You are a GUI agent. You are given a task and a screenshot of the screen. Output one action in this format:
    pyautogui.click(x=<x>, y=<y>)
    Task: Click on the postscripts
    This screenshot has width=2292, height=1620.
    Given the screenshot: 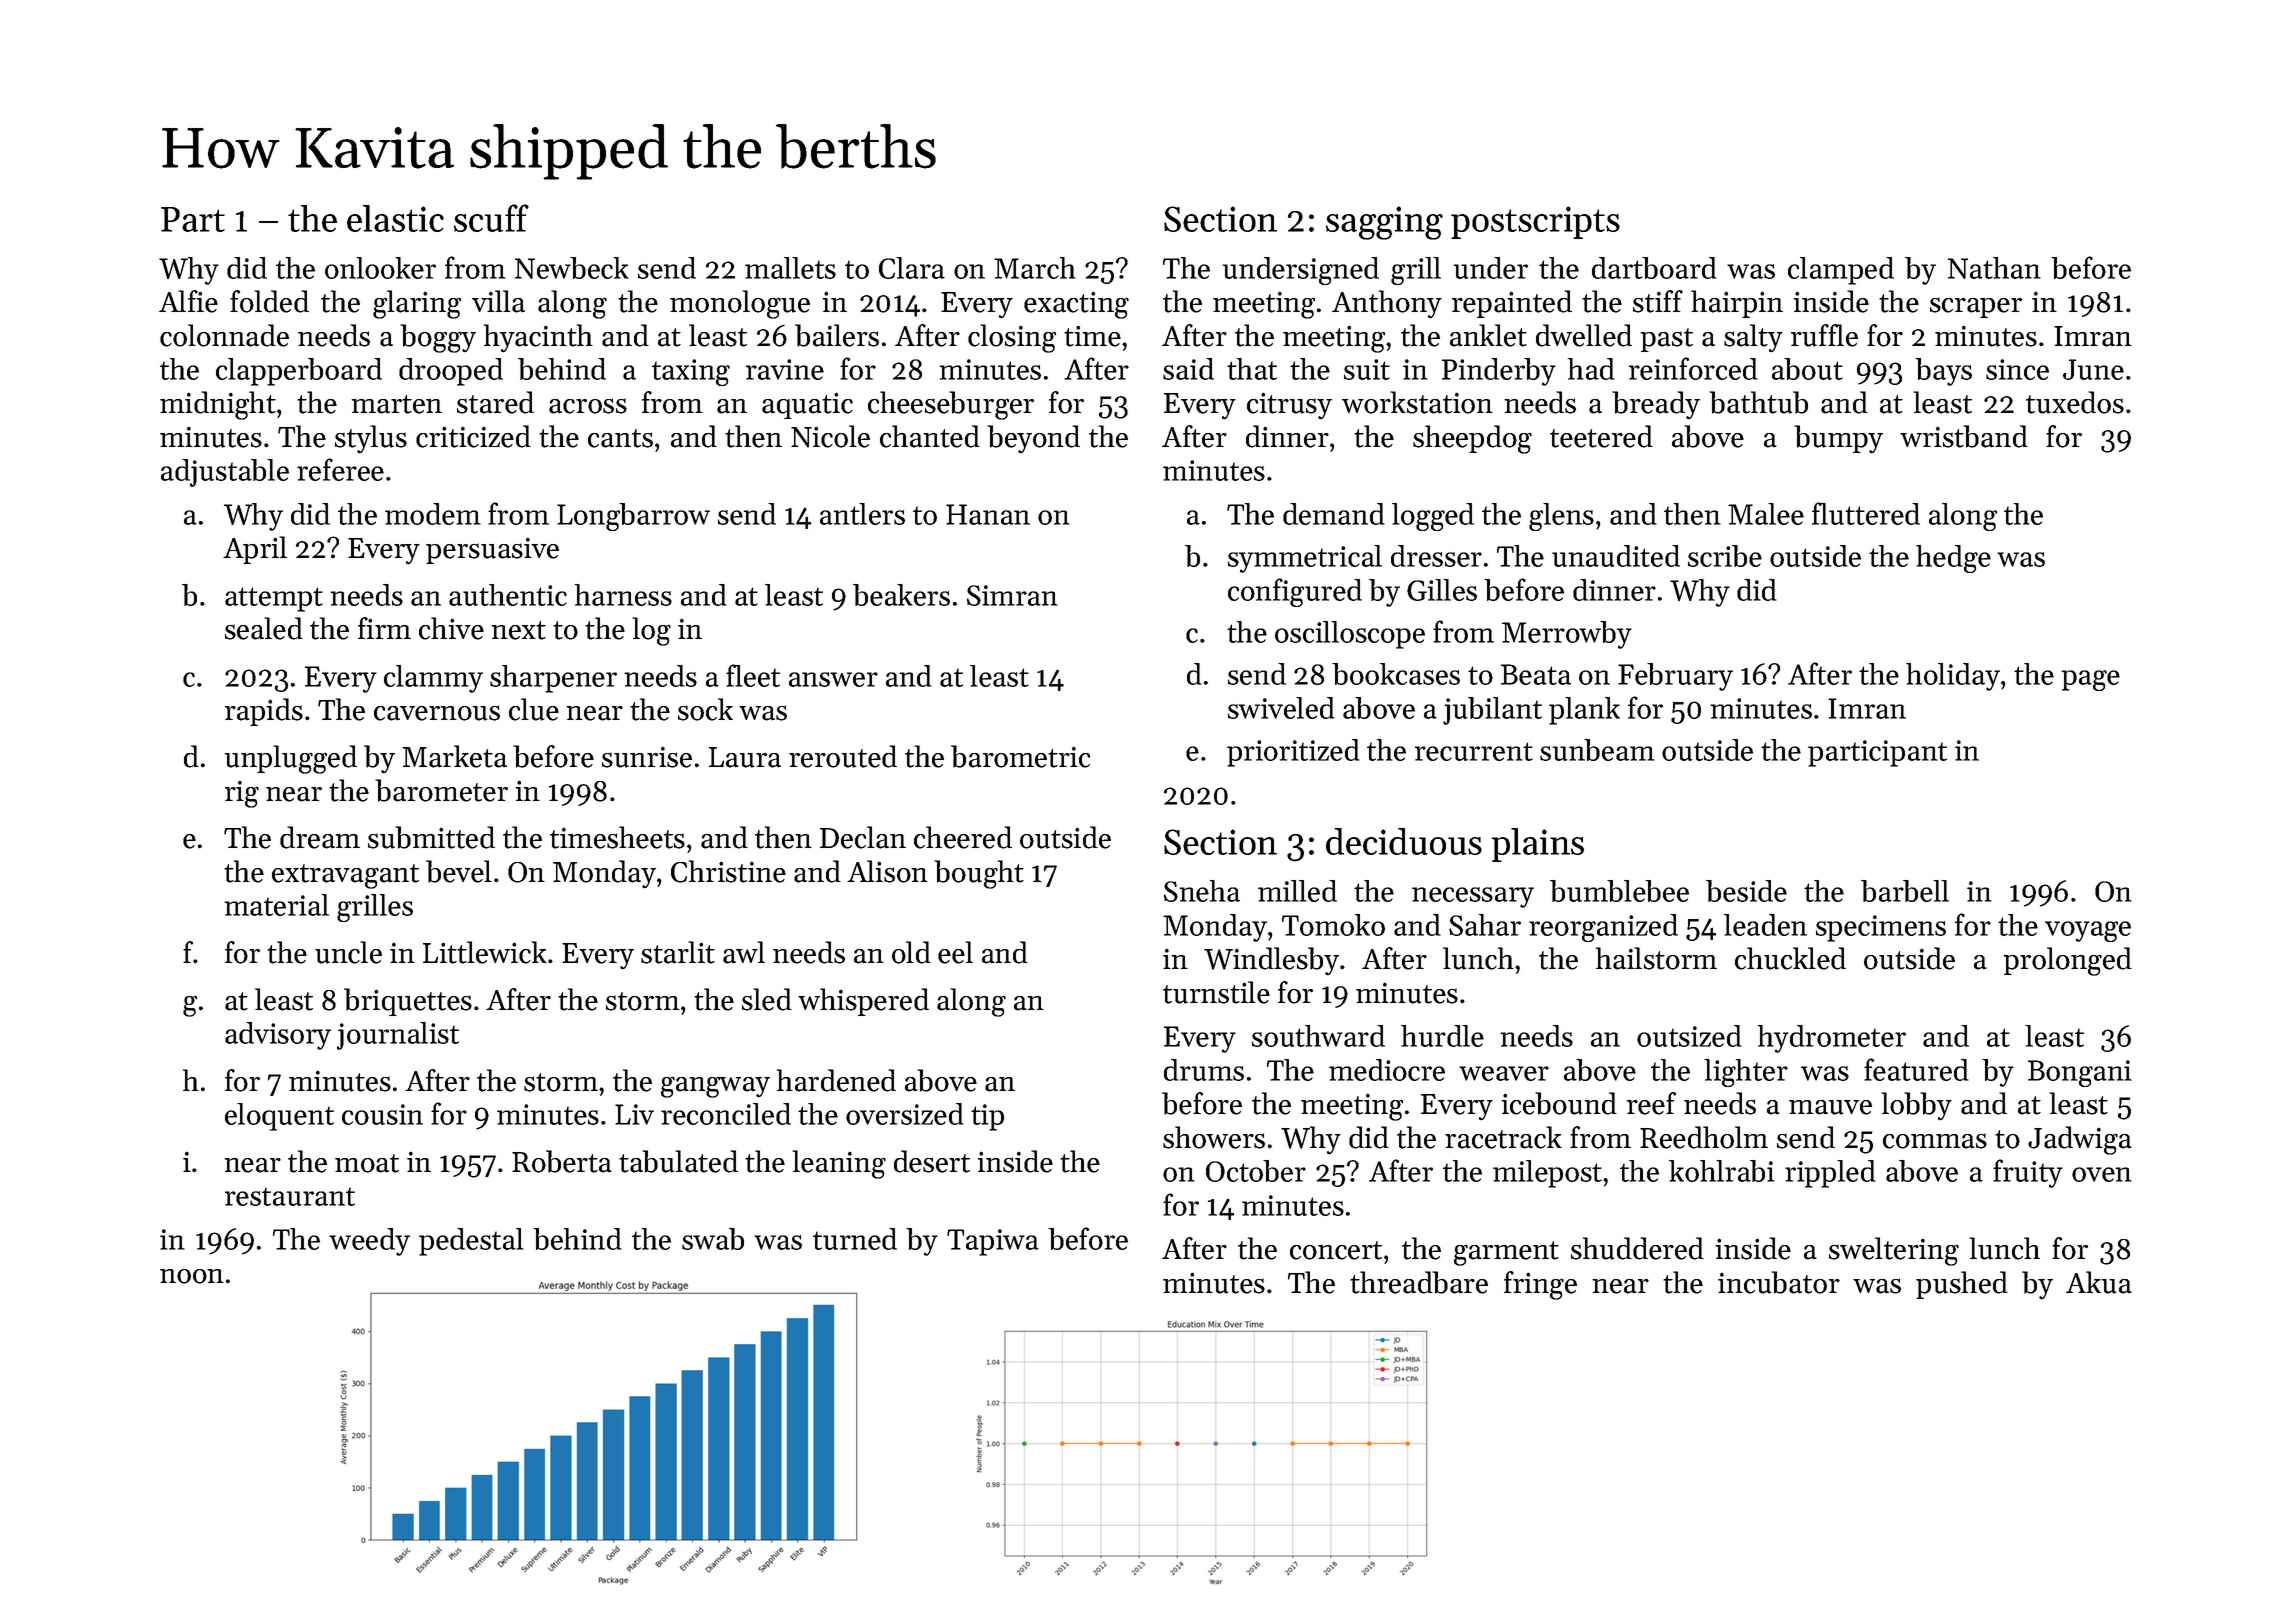 What is the action you would take?
    pyautogui.click(x=1535, y=222)
